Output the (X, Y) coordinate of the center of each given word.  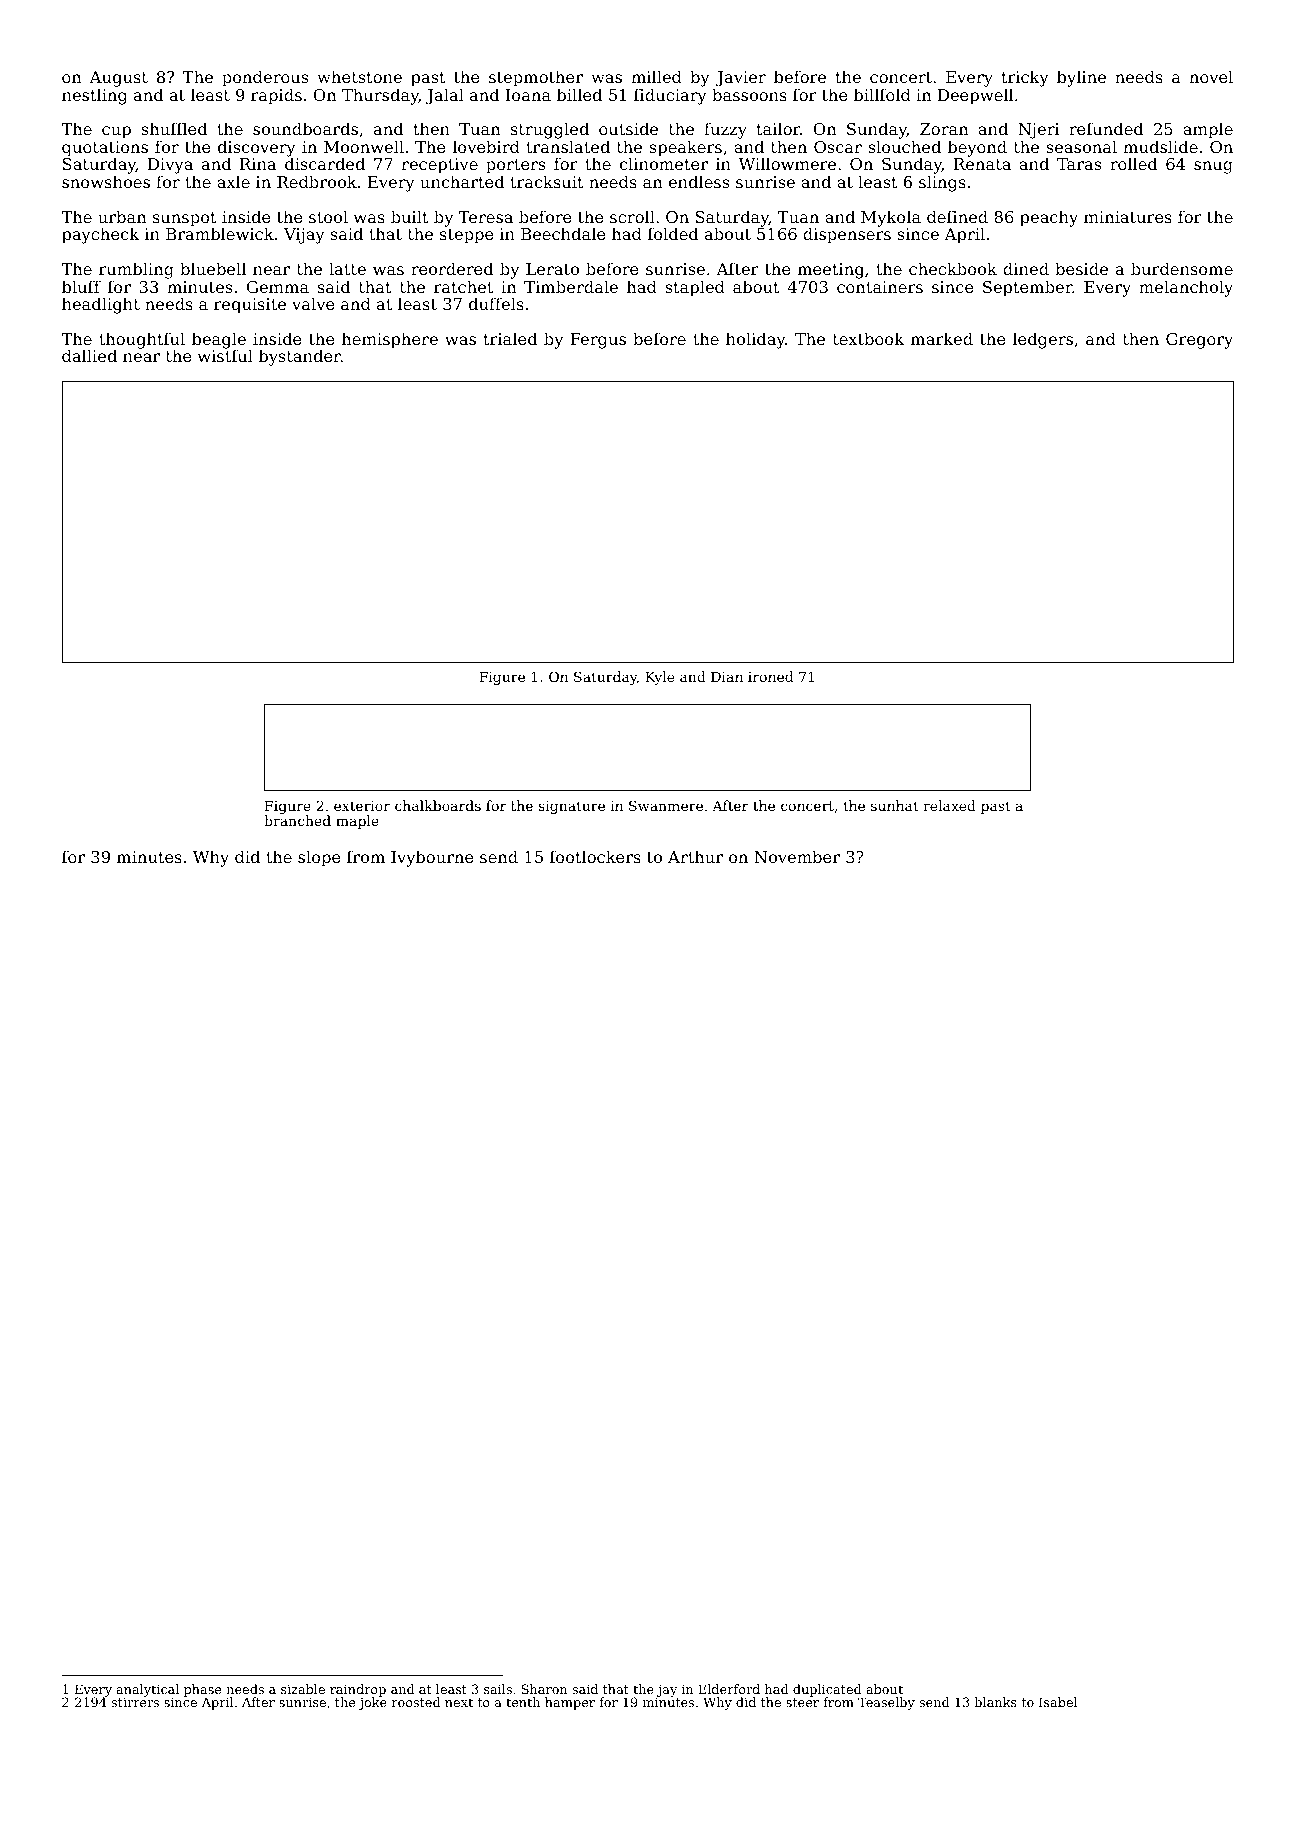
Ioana (528, 95)
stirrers (135, 1702)
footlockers (595, 856)
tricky (1025, 78)
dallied (89, 355)
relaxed (949, 805)
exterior (362, 806)
